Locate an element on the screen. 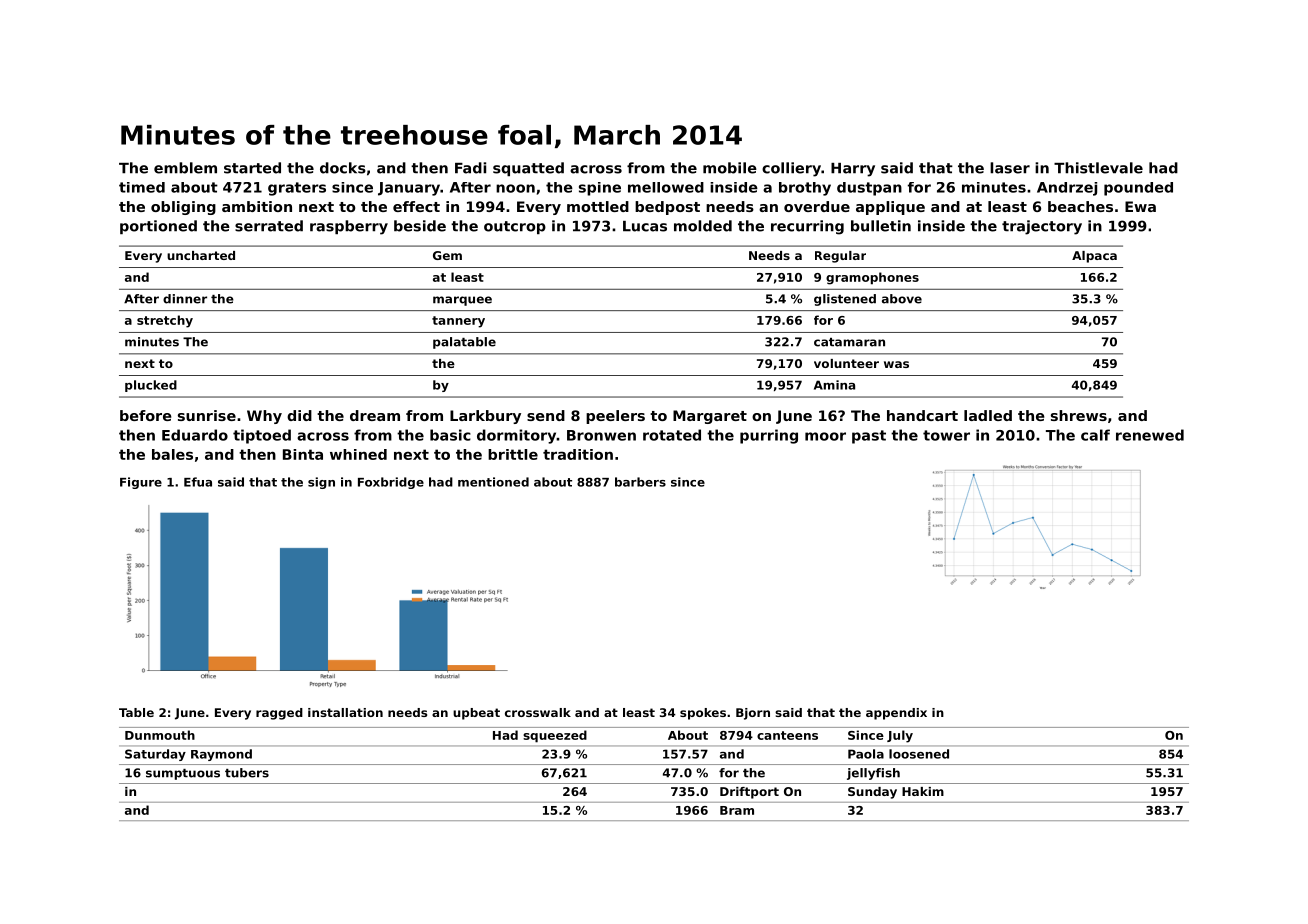  spokes is located at coordinates (703, 714).
